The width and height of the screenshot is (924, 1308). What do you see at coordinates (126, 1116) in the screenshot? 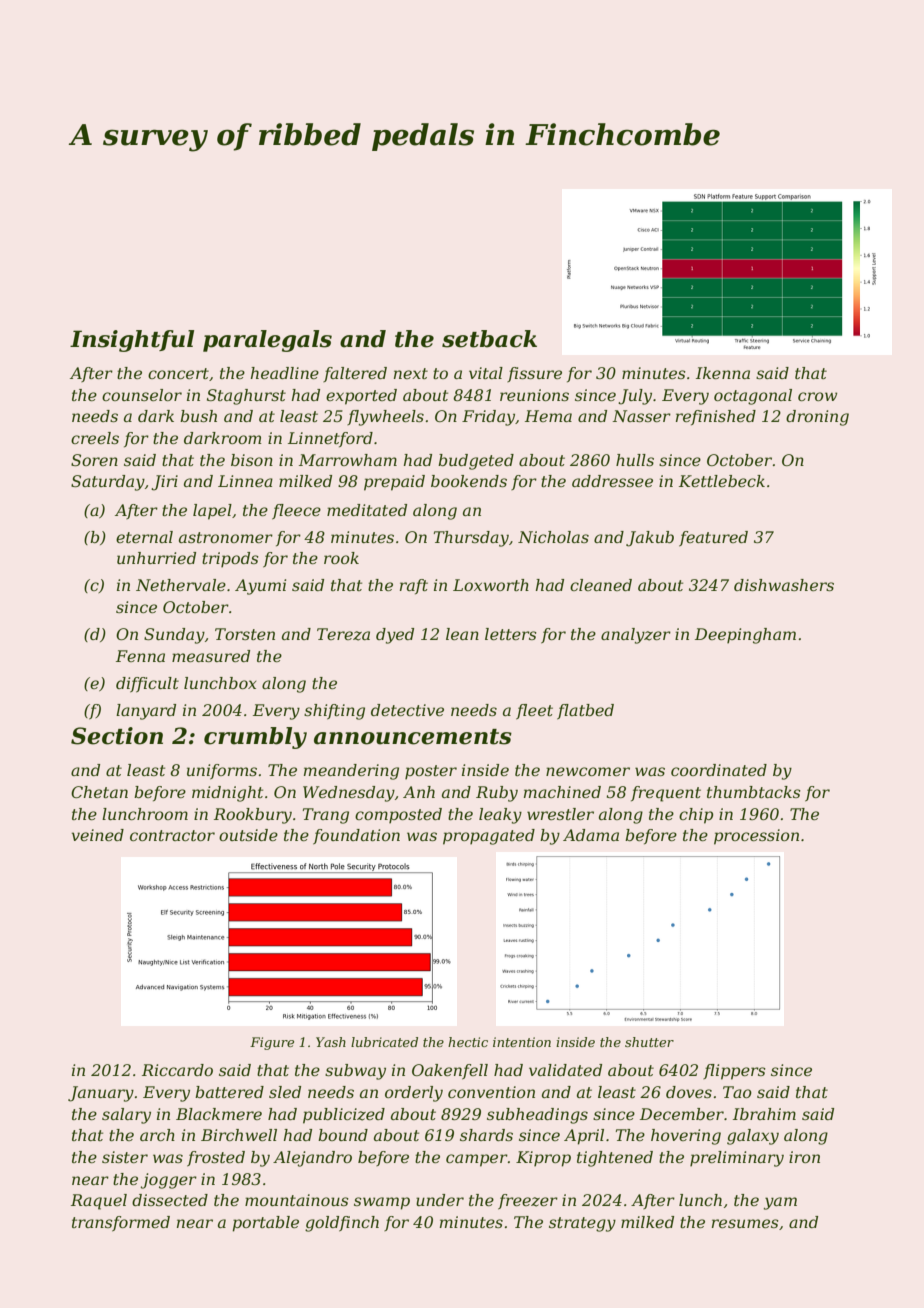
I see `salary` at bounding box center [126, 1116].
